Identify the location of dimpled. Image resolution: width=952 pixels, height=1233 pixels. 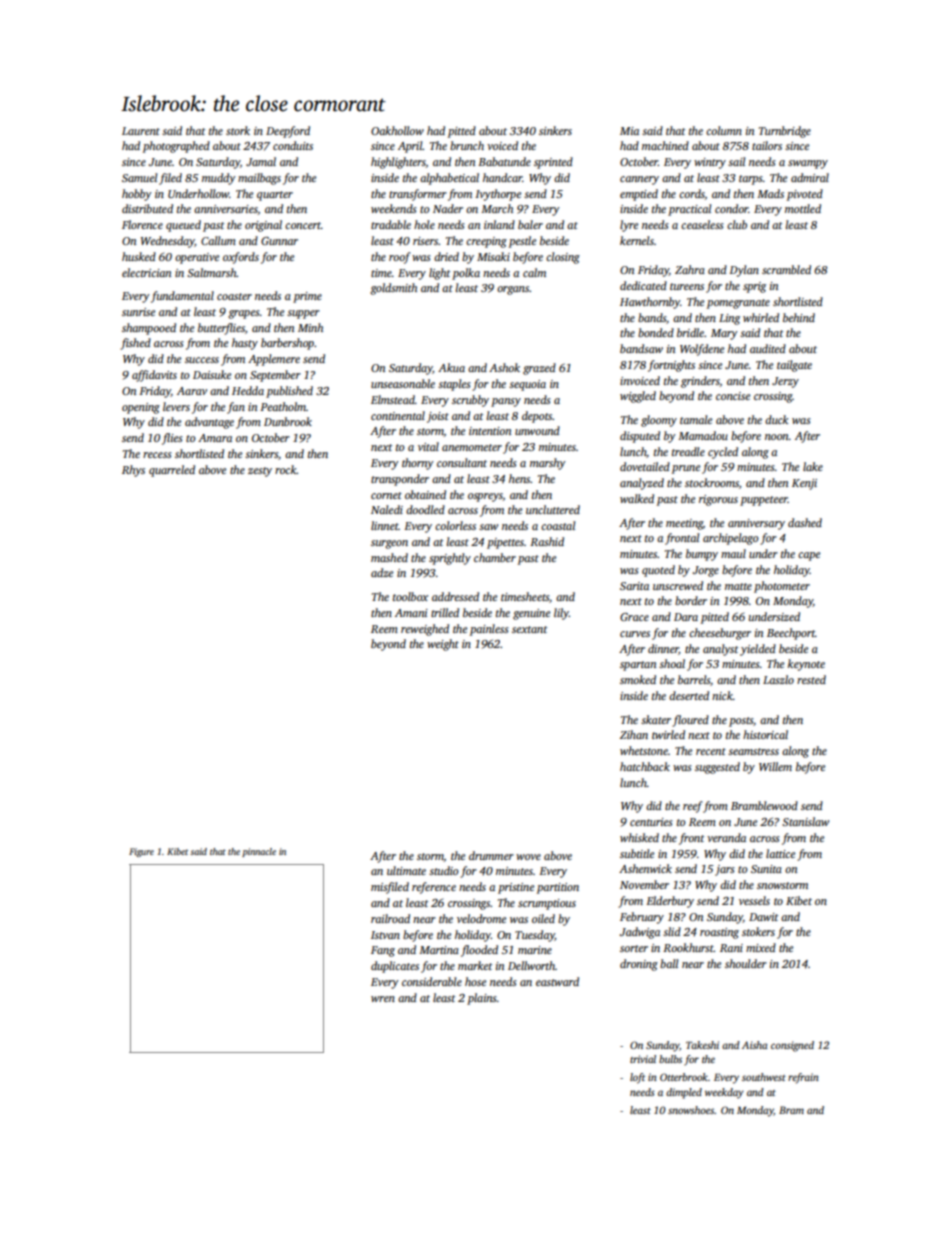
(684, 1093).
